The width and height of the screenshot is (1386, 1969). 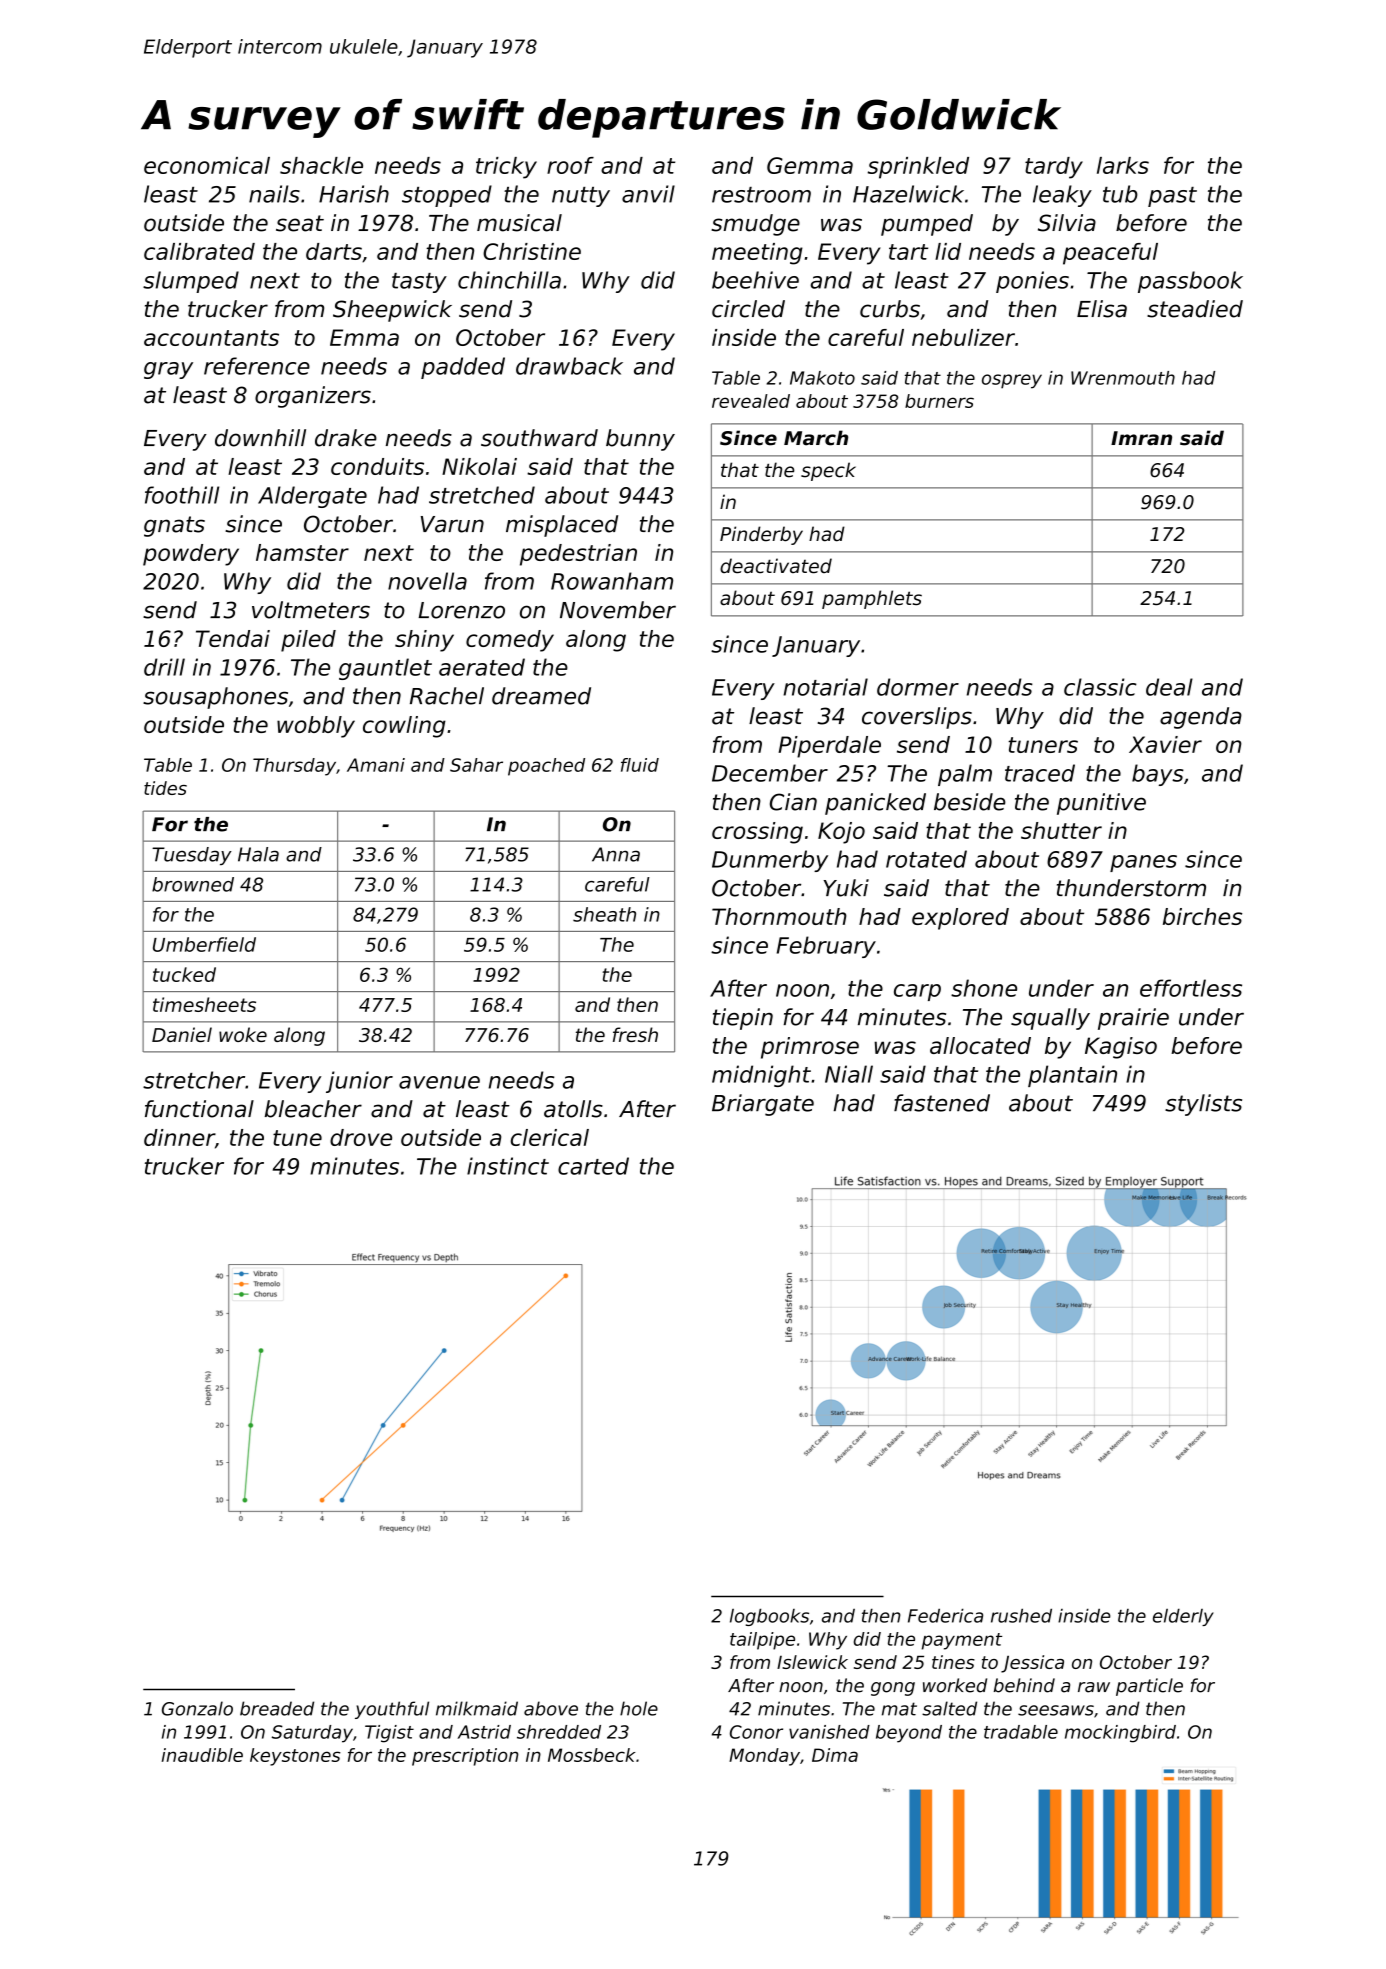 I want to click on carted, so click(x=593, y=1166).
